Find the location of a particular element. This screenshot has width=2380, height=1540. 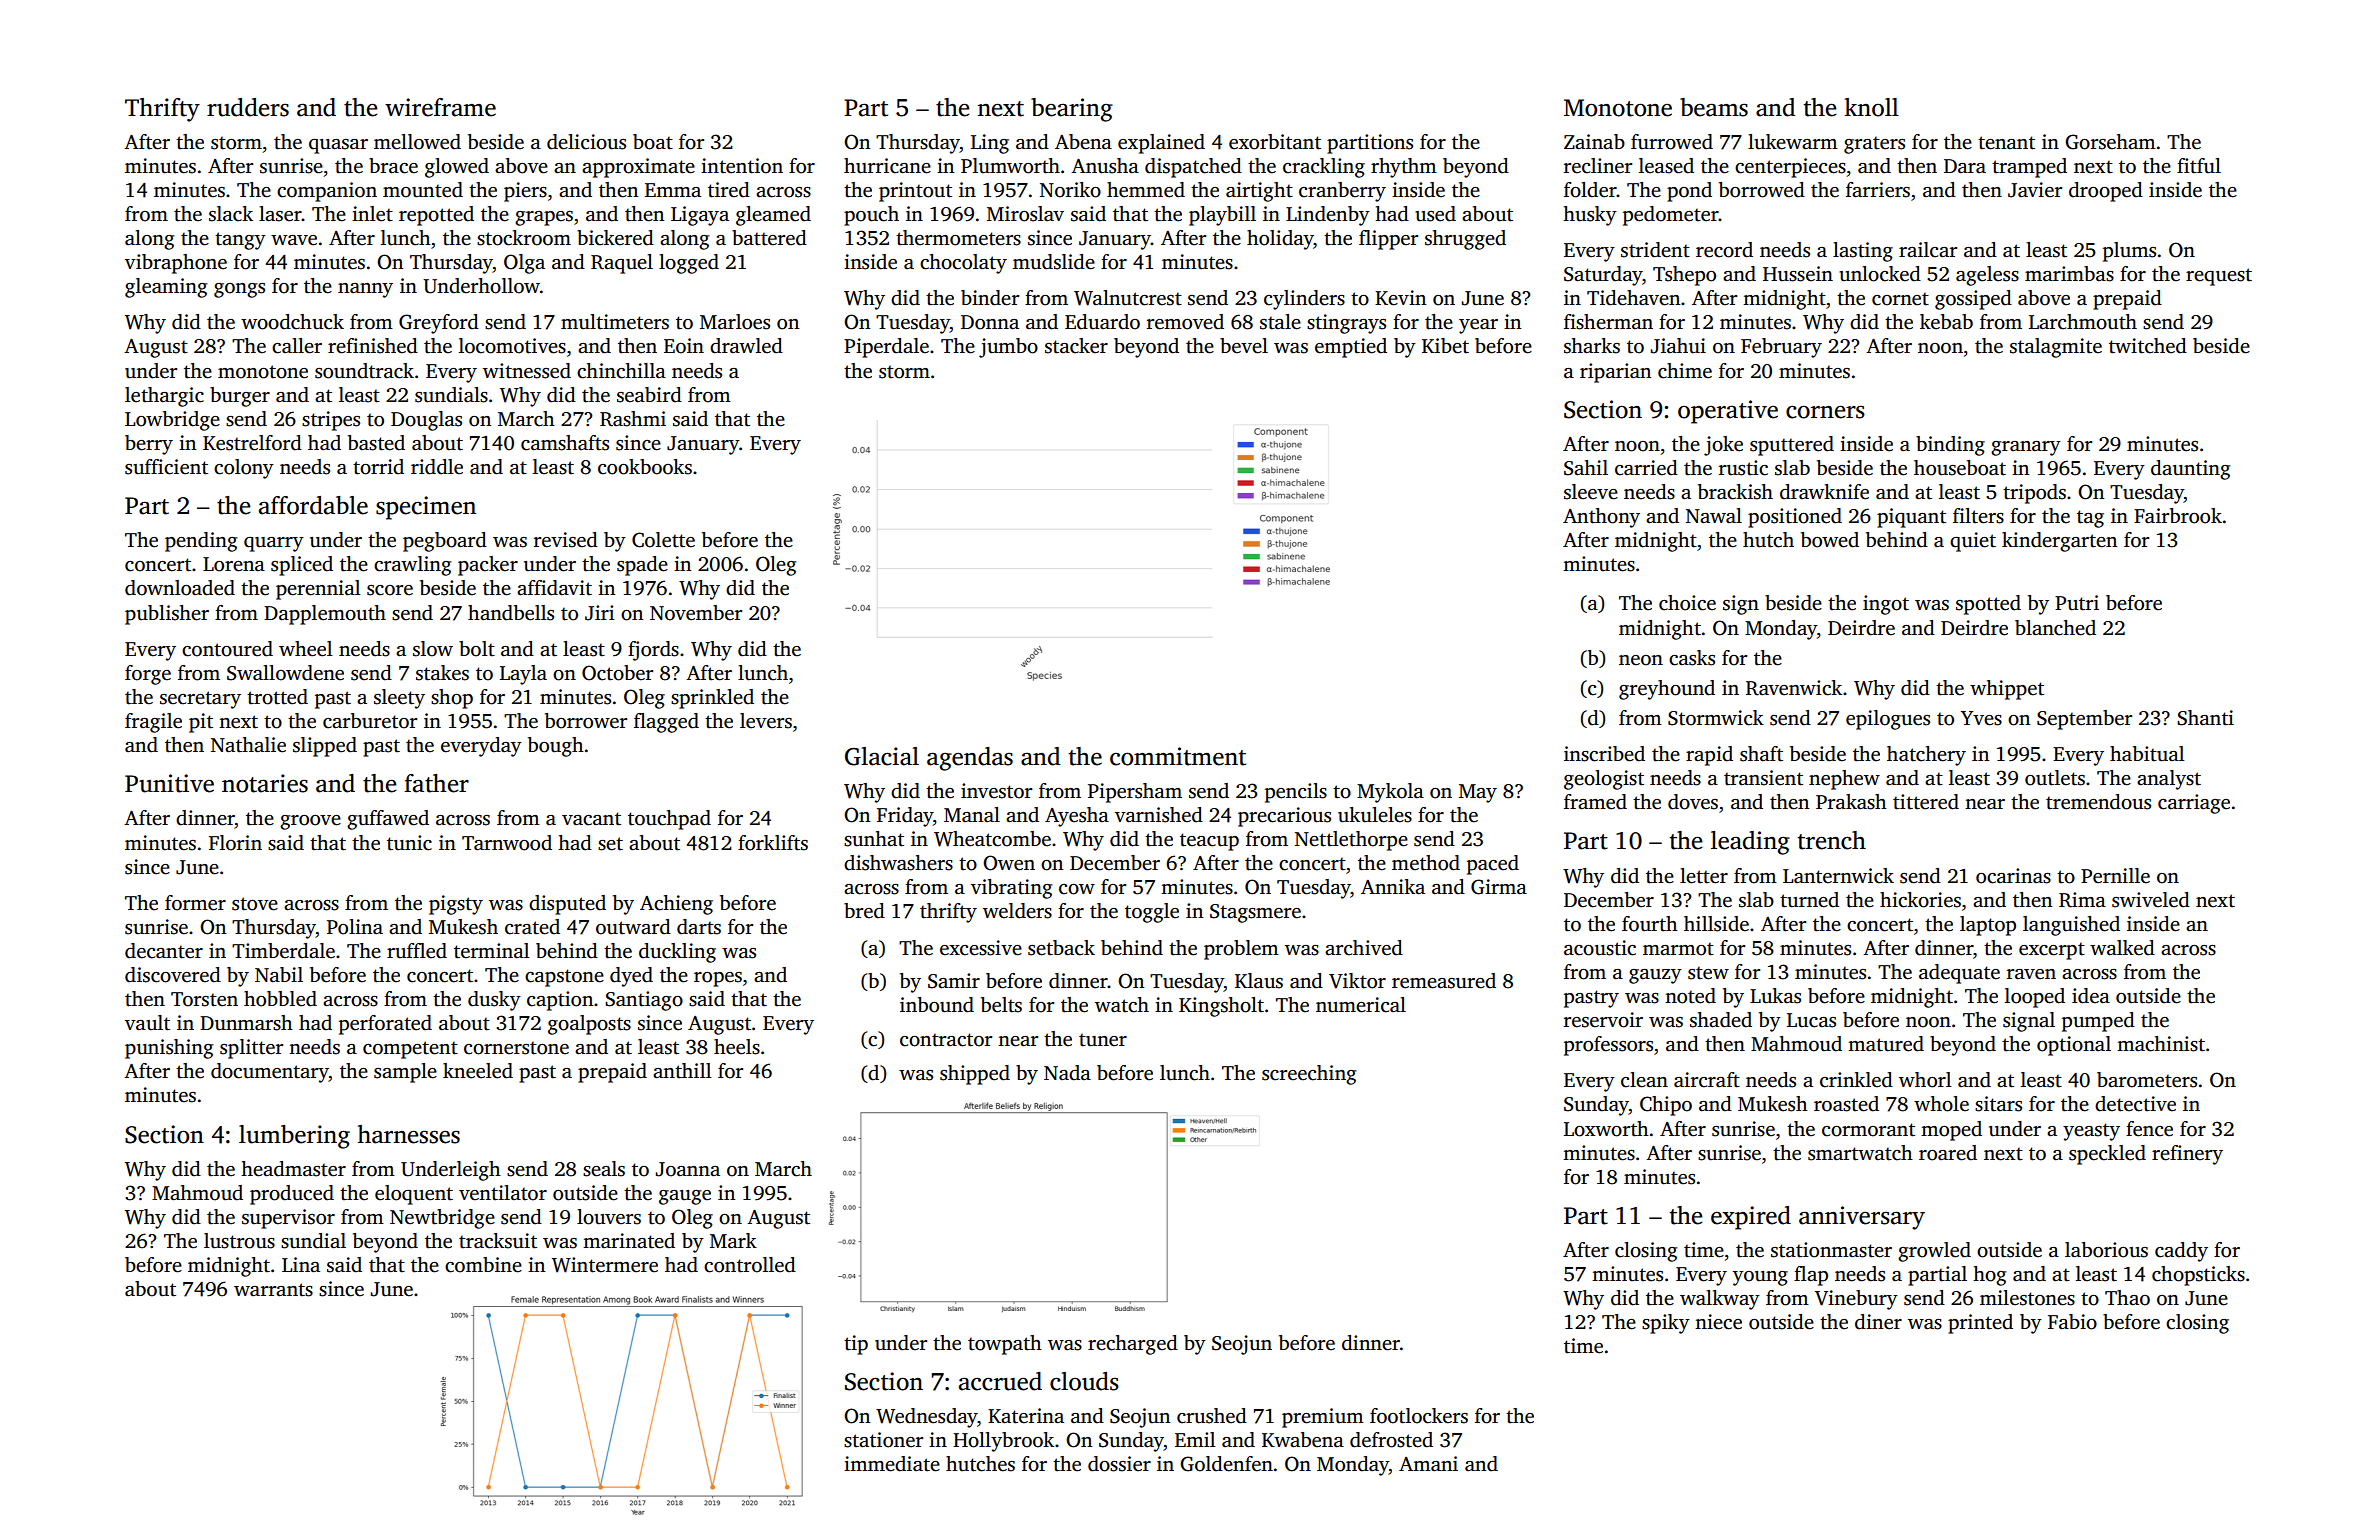

refinery is located at coordinates (2187, 1155).
